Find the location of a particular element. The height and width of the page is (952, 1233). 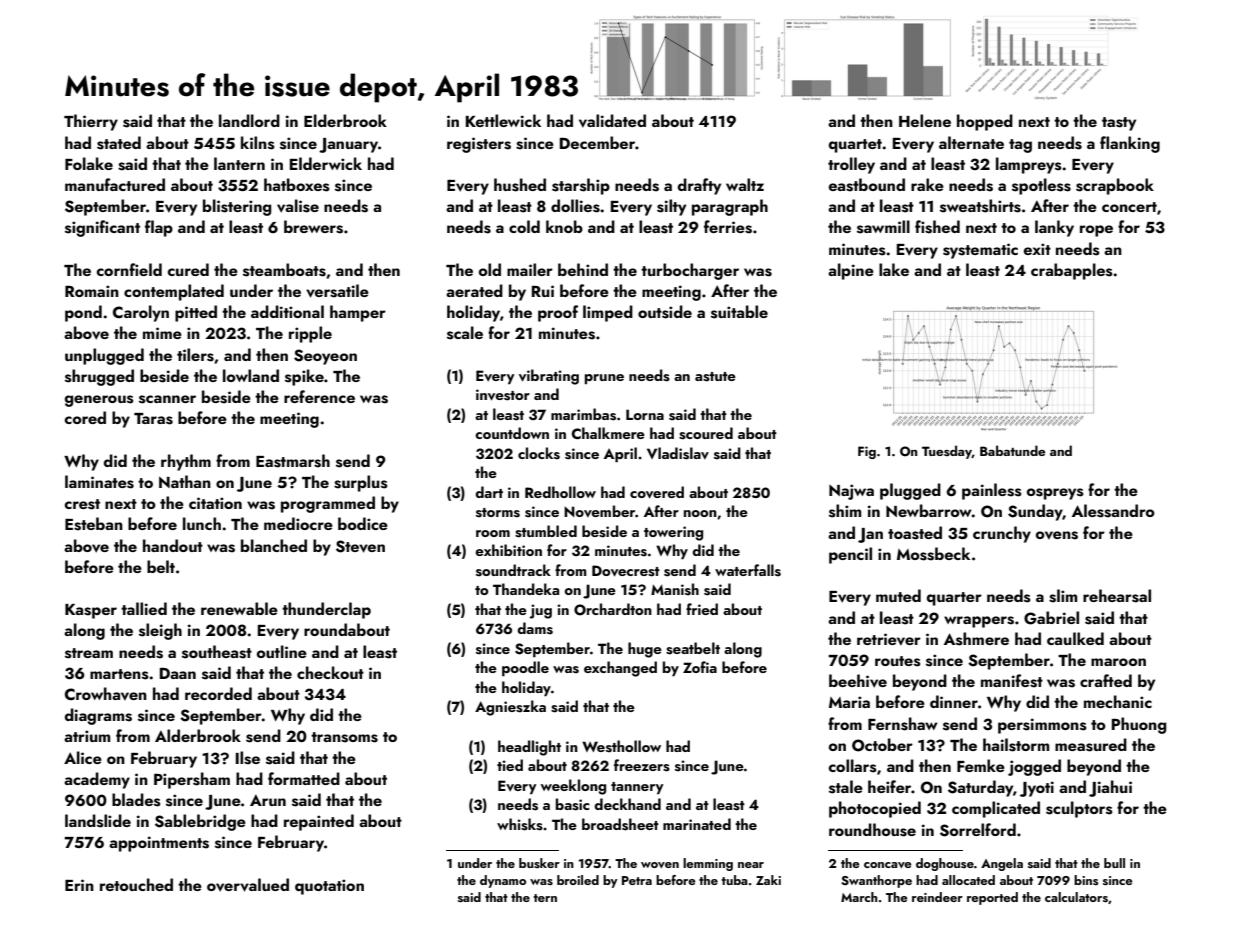

appointments is located at coordinates (159, 844).
